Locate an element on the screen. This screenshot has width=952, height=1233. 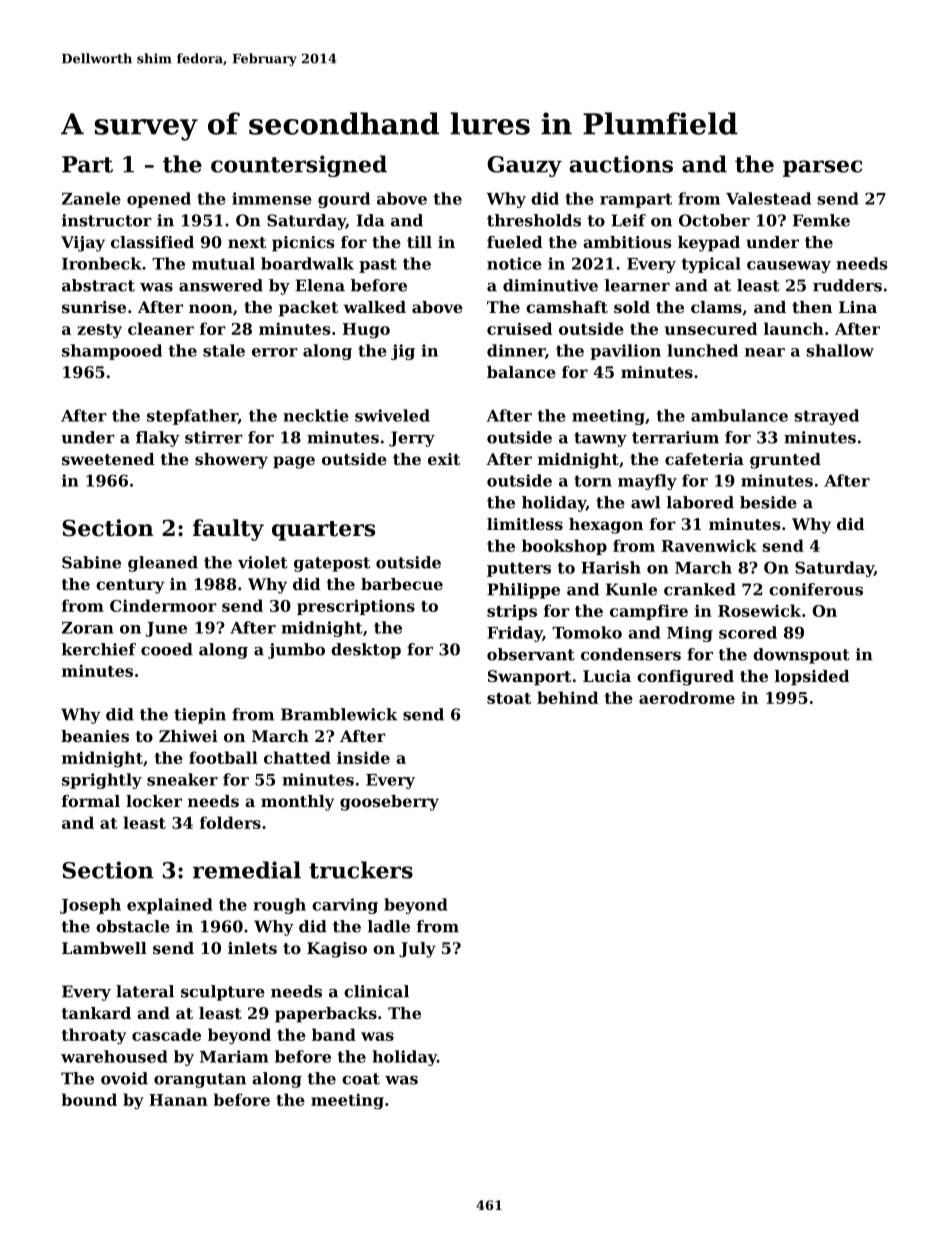
Cindermoor is located at coordinates (163, 605).
